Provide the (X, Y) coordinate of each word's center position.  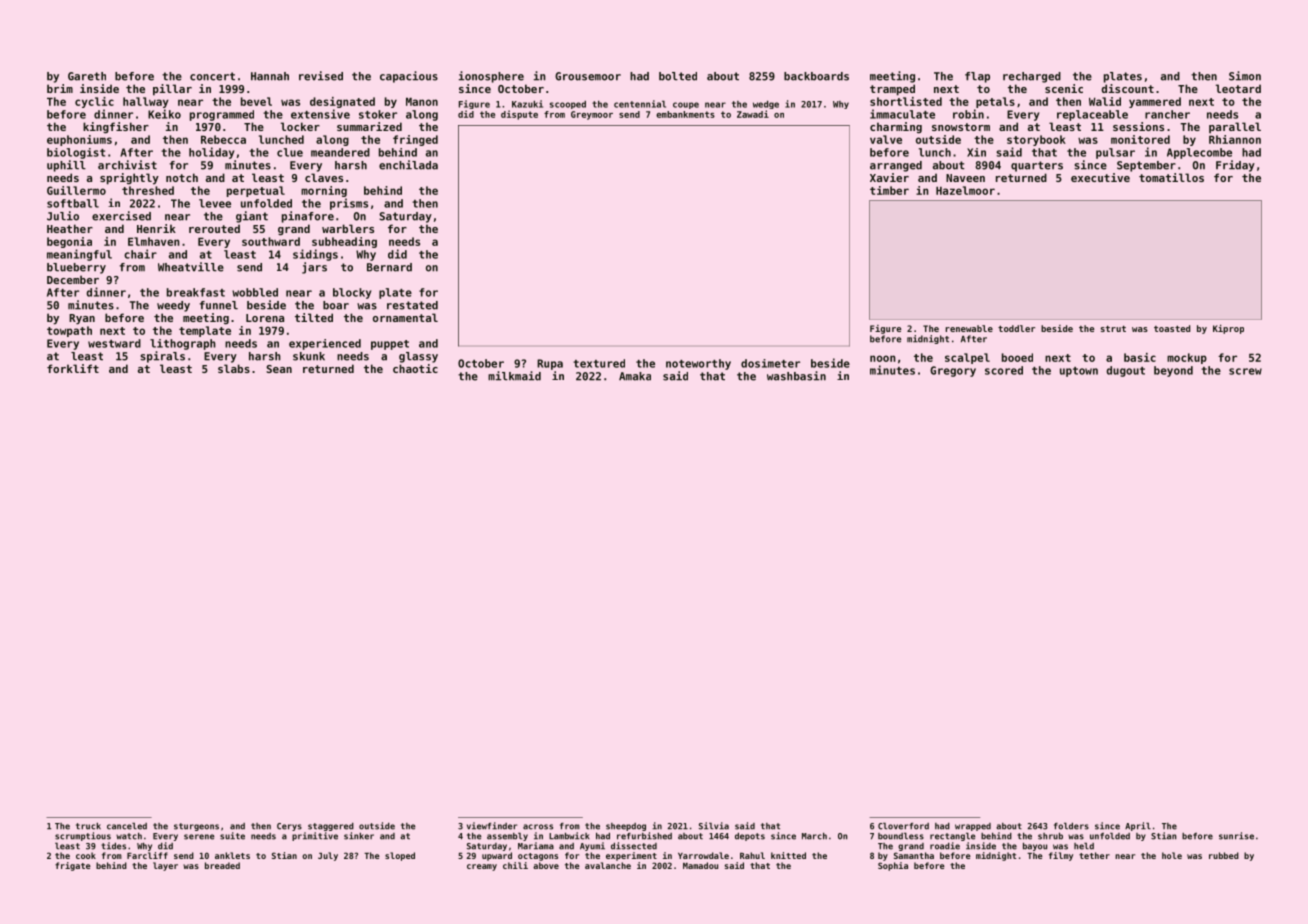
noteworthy (698, 364)
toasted (1172, 328)
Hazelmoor (965, 190)
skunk (309, 356)
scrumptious (83, 836)
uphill (66, 166)
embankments (685, 114)
